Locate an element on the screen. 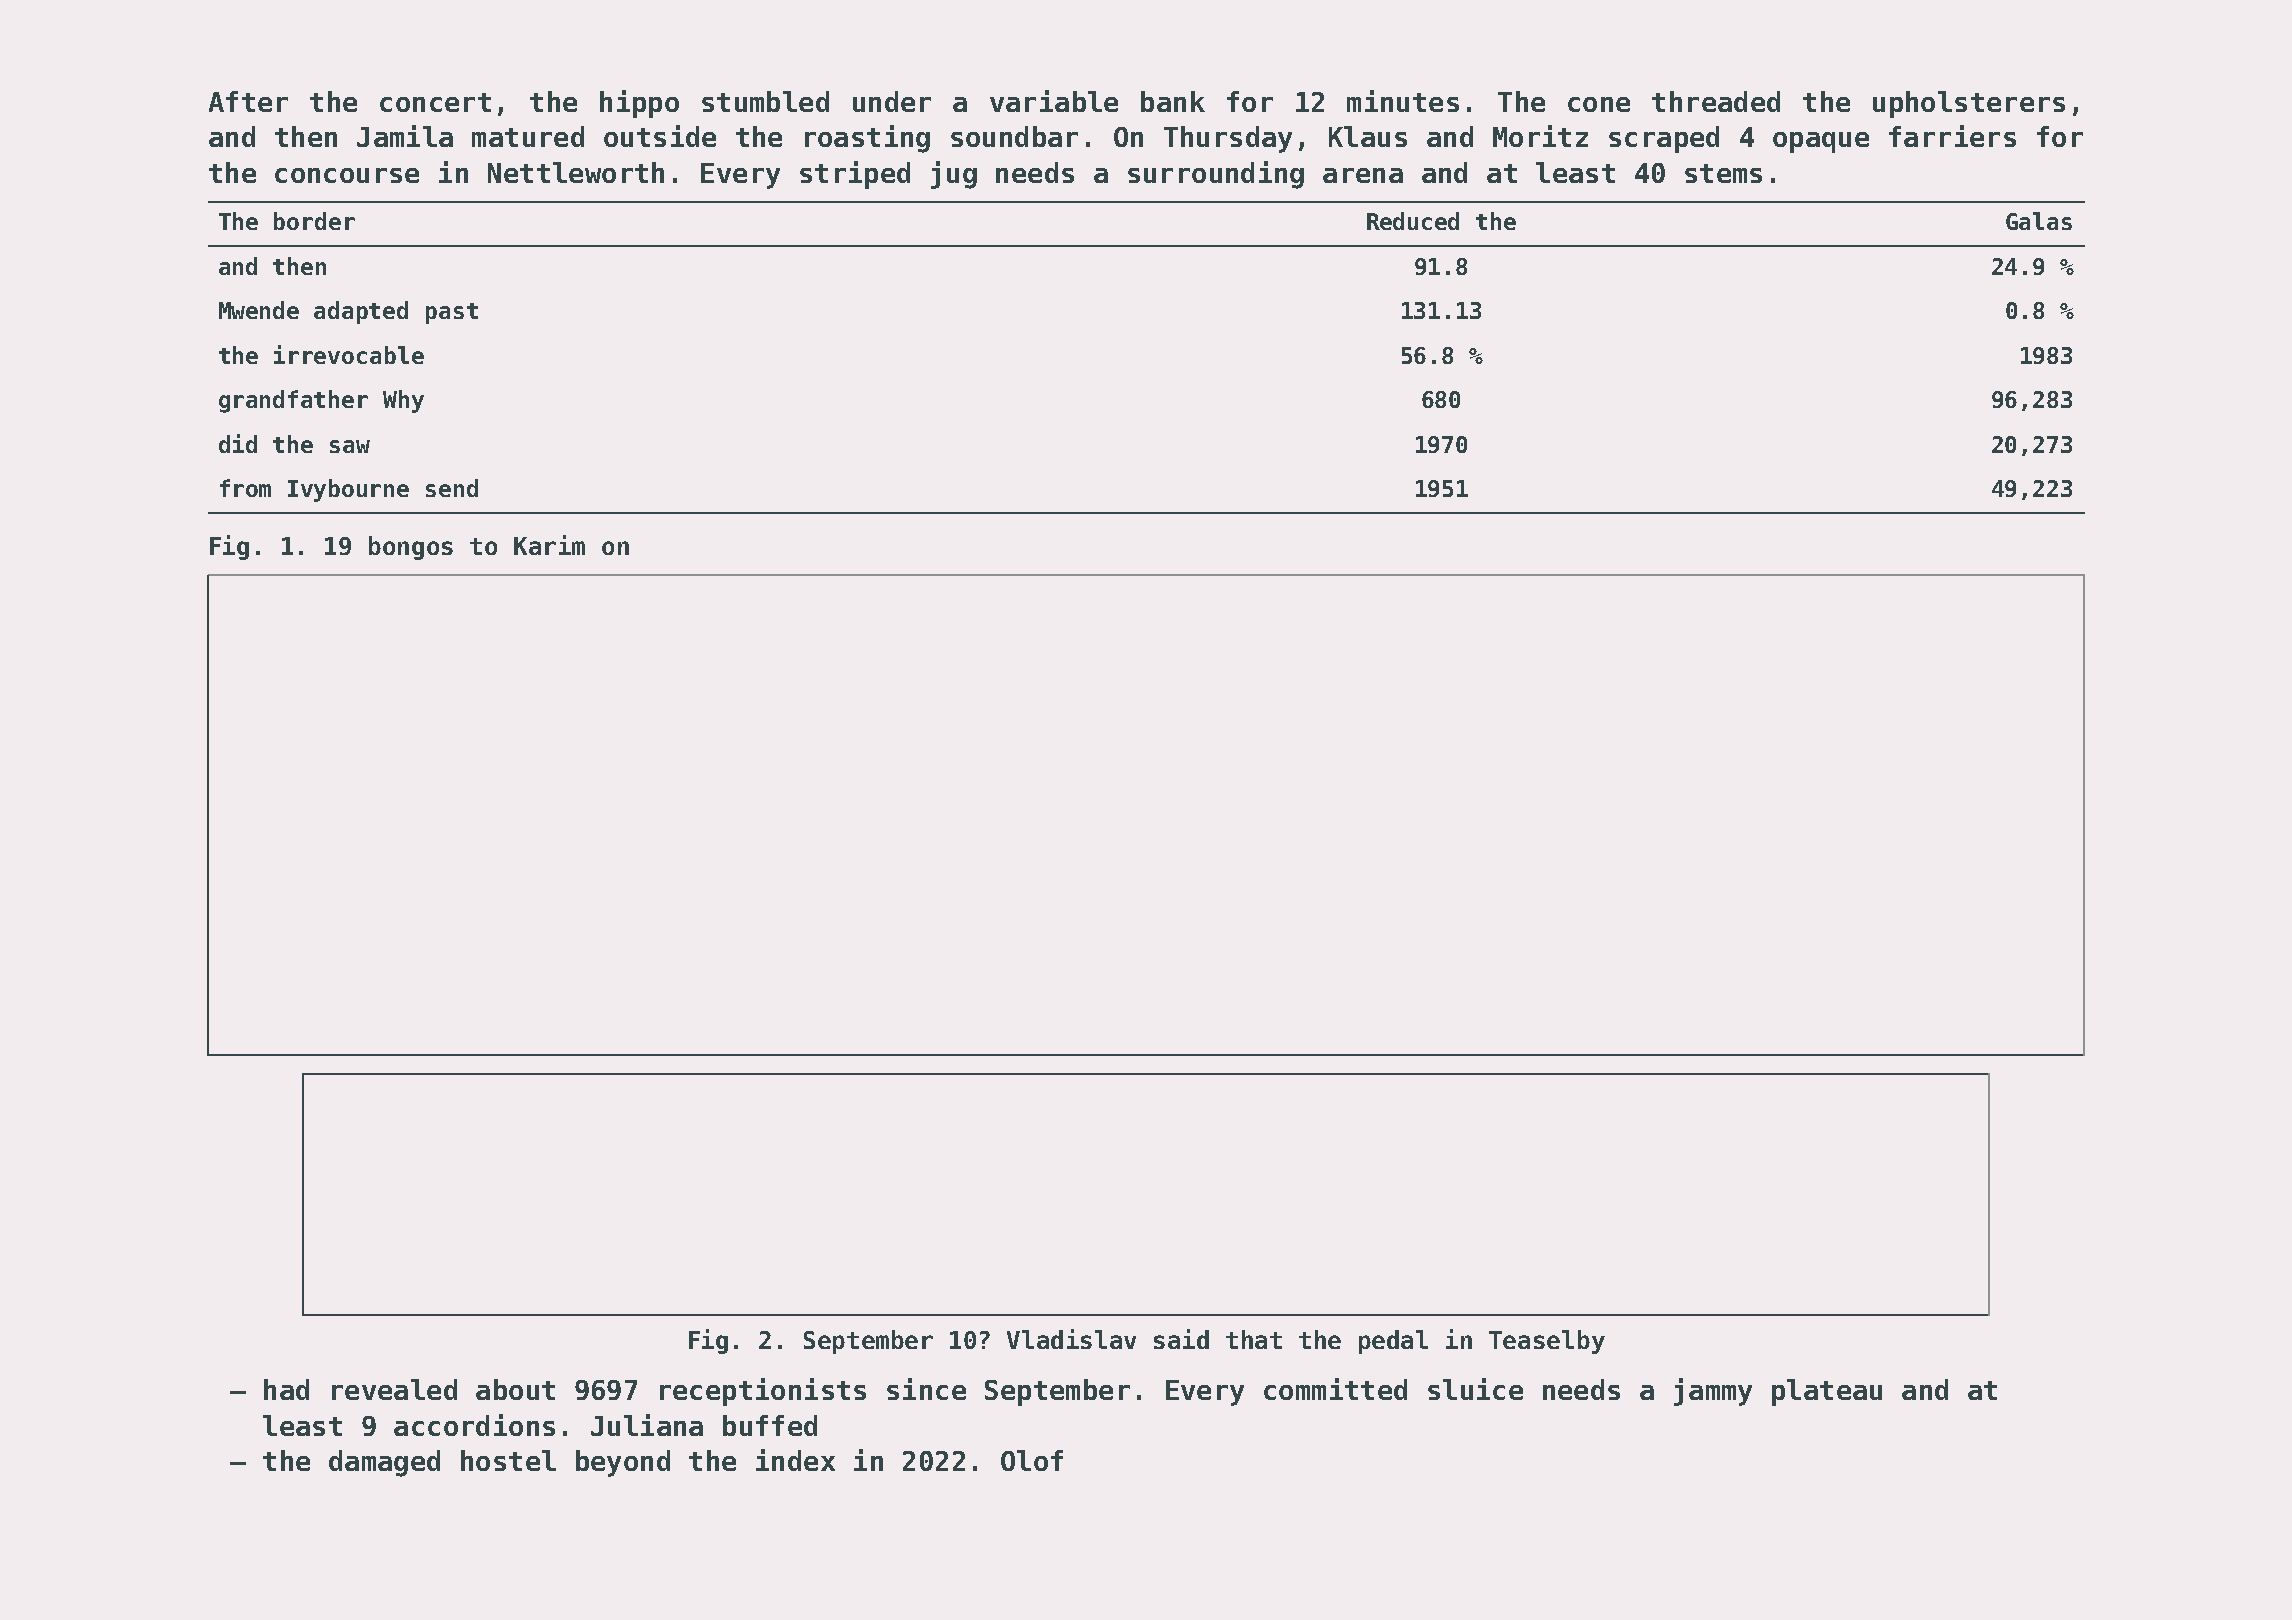 Image resolution: width=2292 pixels, height=1620 pixels. Karim is located at coordinates (549, 545).
